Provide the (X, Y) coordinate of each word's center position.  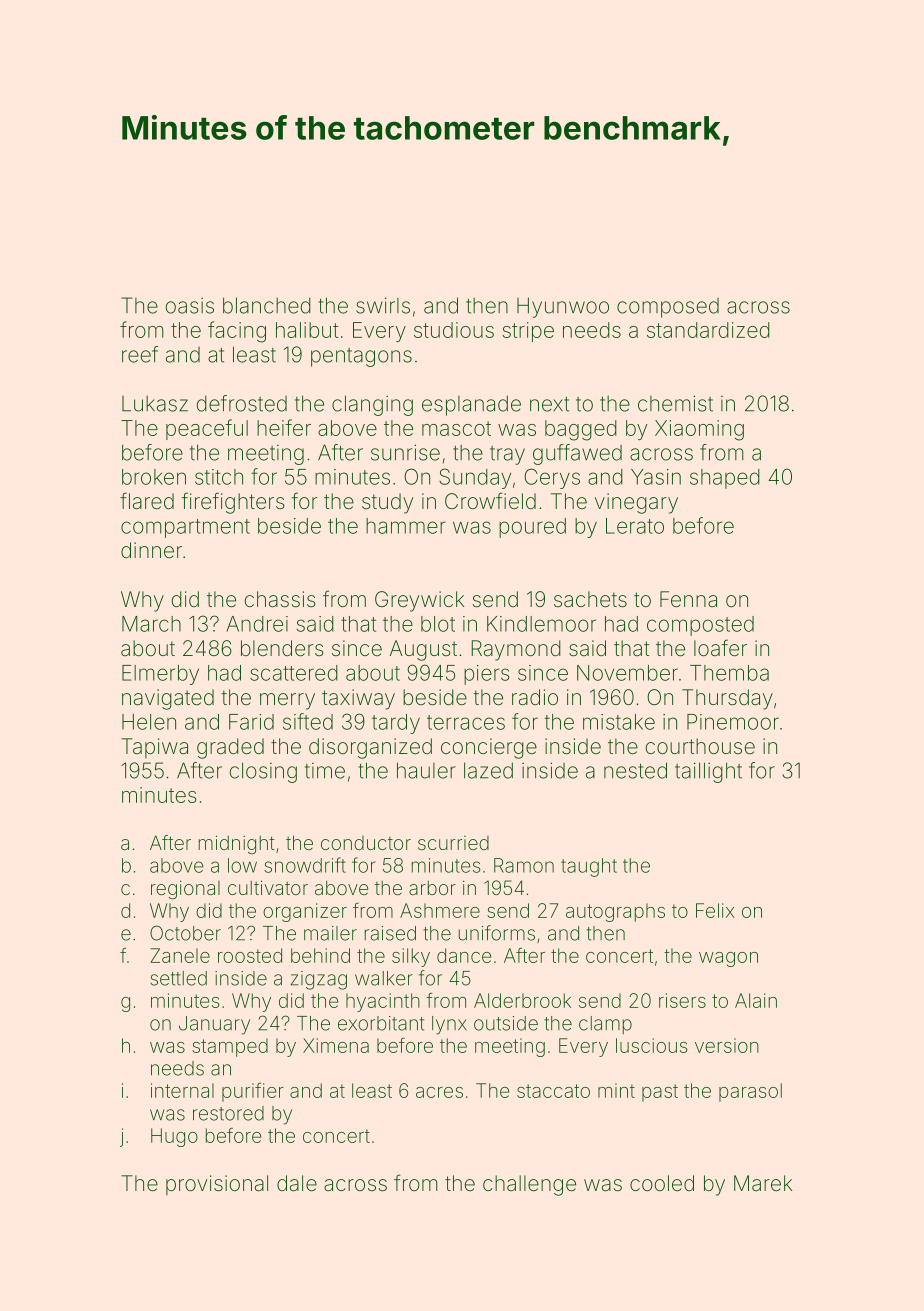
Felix (715, 910)
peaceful (207, 429)
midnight (237, 844)
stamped (230, 1047)
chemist (675, 403)
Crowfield (490, 500)
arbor (432, 888)
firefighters (232, 503)
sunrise (405, 452)
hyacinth (383, 1002)
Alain (756, 1000)
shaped (725, 479)
